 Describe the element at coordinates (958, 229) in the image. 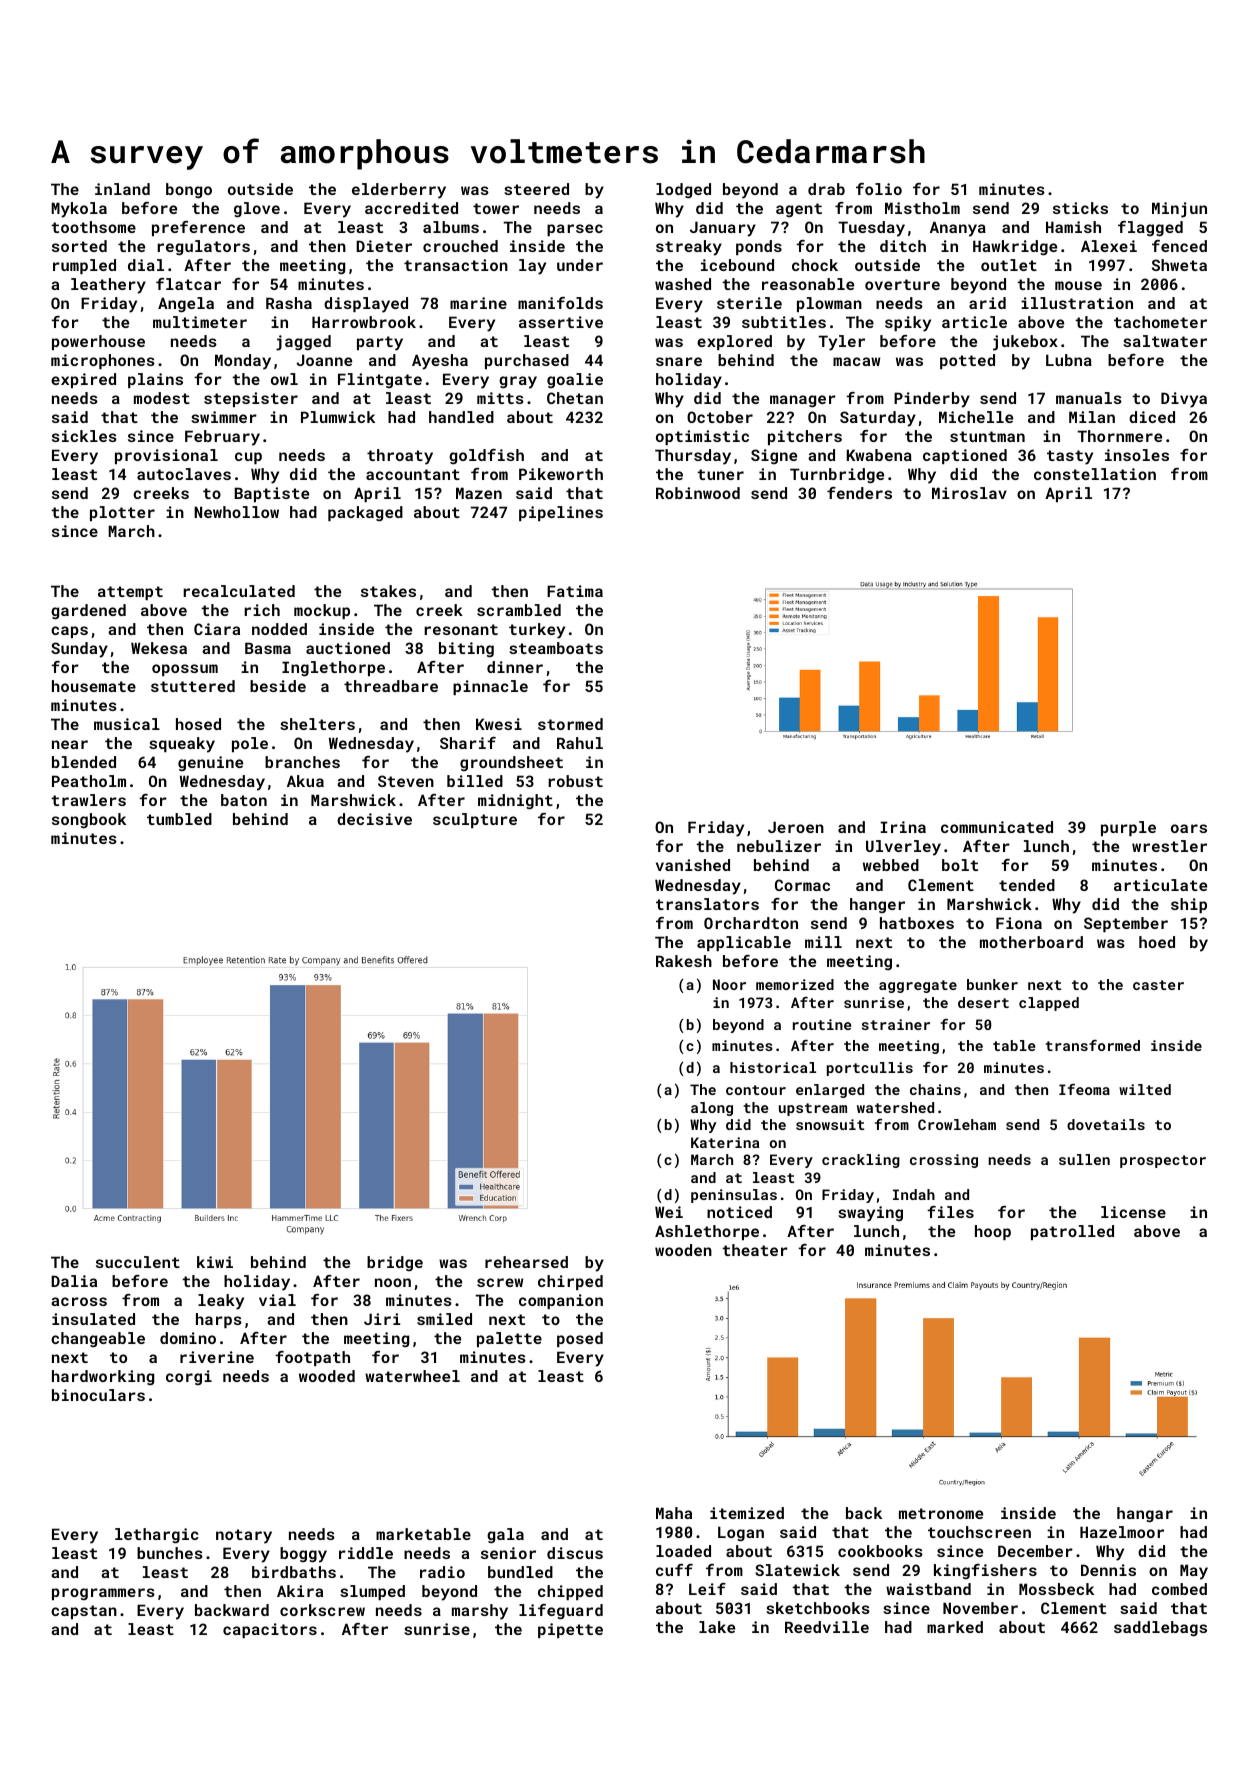

I see `Ananya` at that location.
